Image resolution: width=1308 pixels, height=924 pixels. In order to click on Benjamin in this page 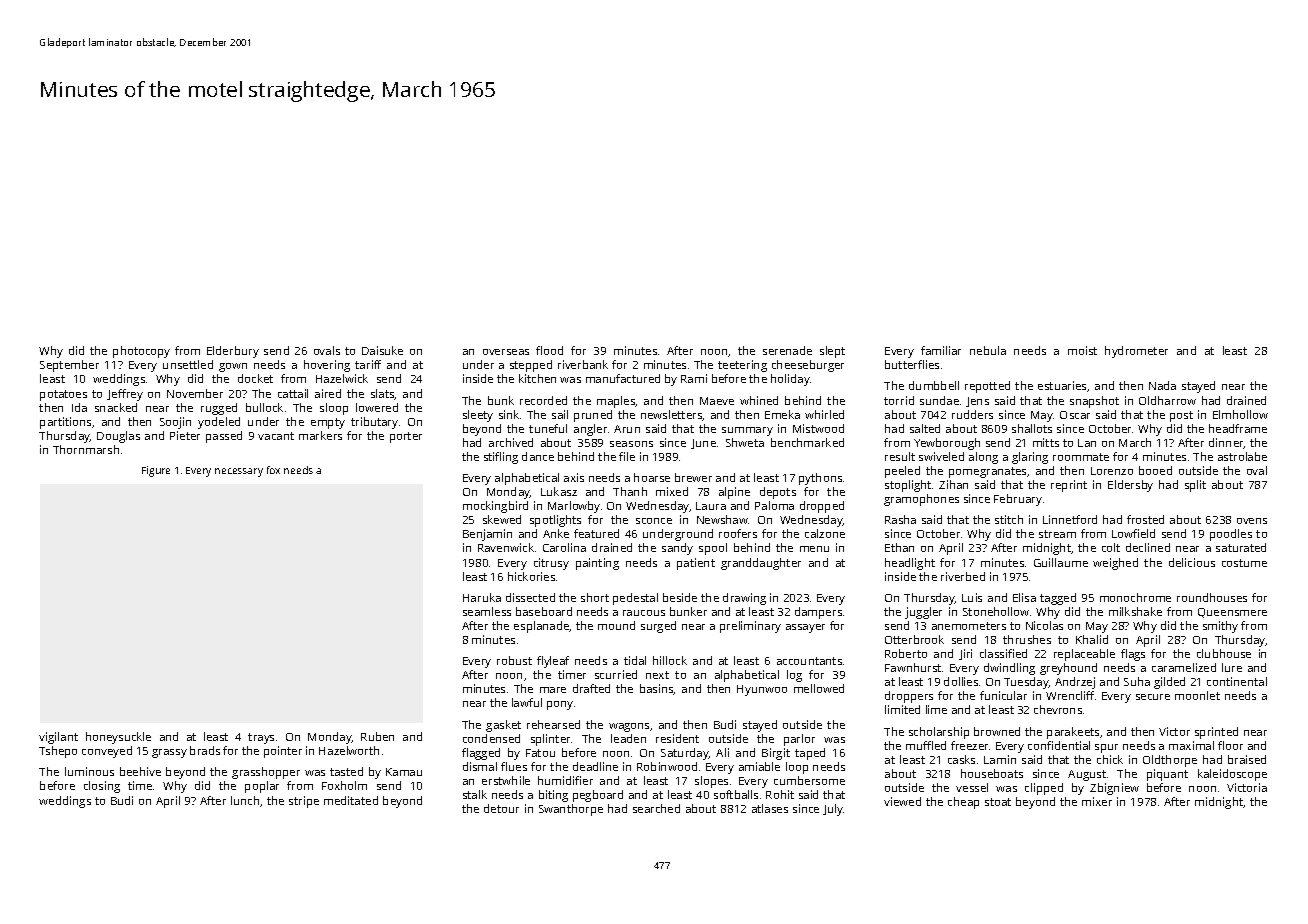, I will do `click(487, 535)`.
